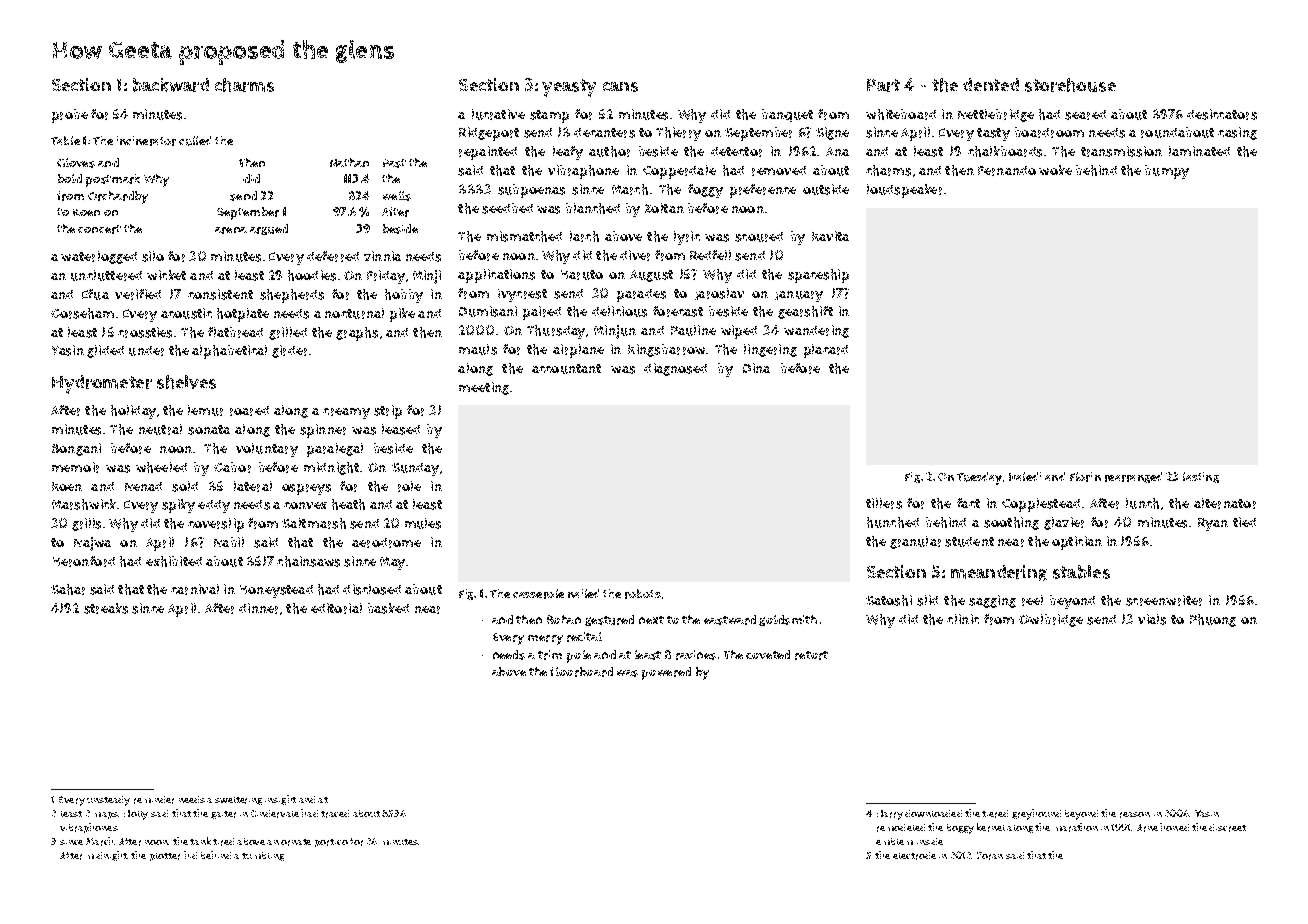  What do you see at coordinates (609, 151) in the screenshot?
I see `author` at bounding box center [609, 151].
